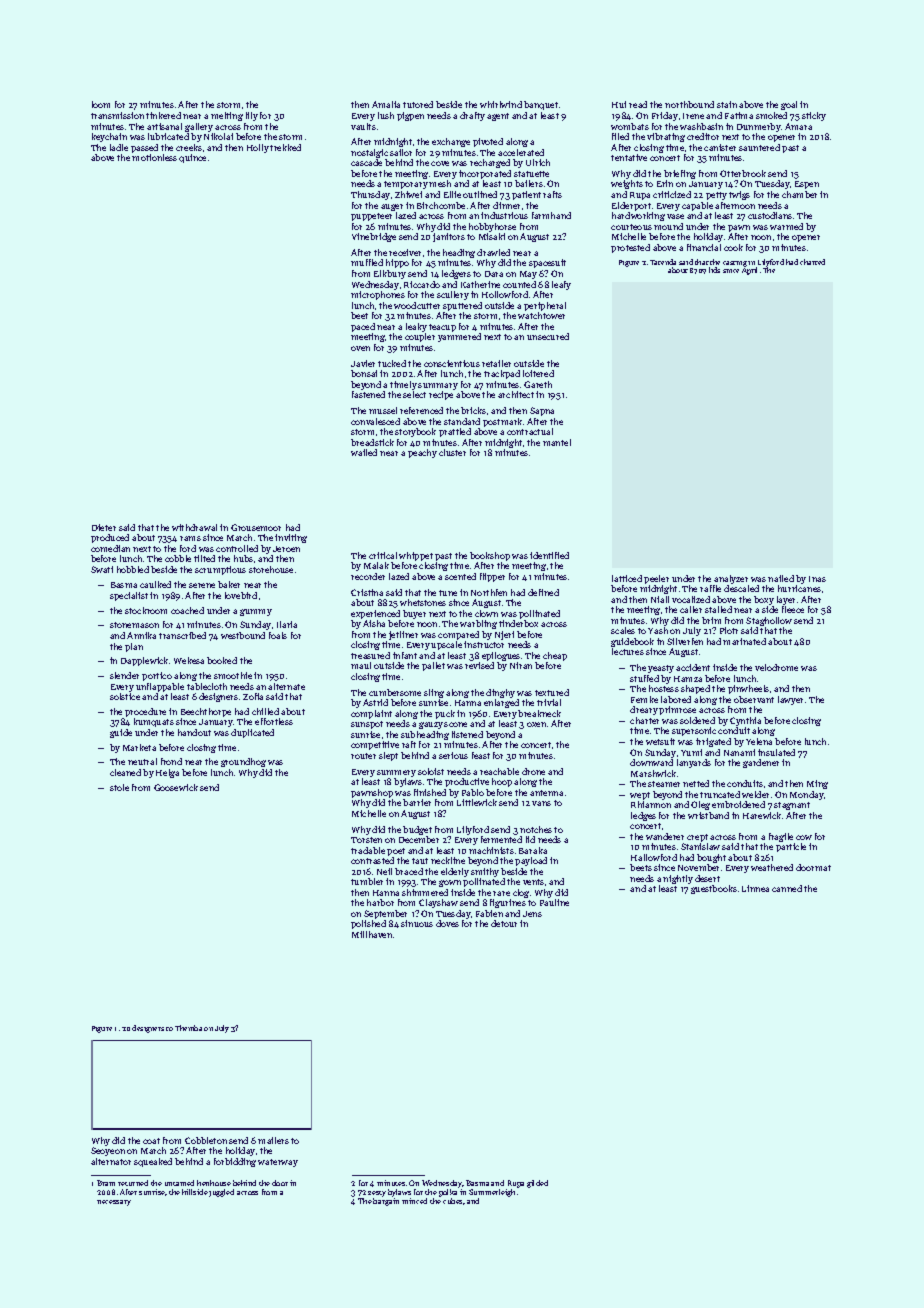 Image resolution: width=924 pixels, height=1308 pixels. What do you see at coordinates (530, 431) in the screenshot?
I see `contractual` at bounding box center [530, 431].
